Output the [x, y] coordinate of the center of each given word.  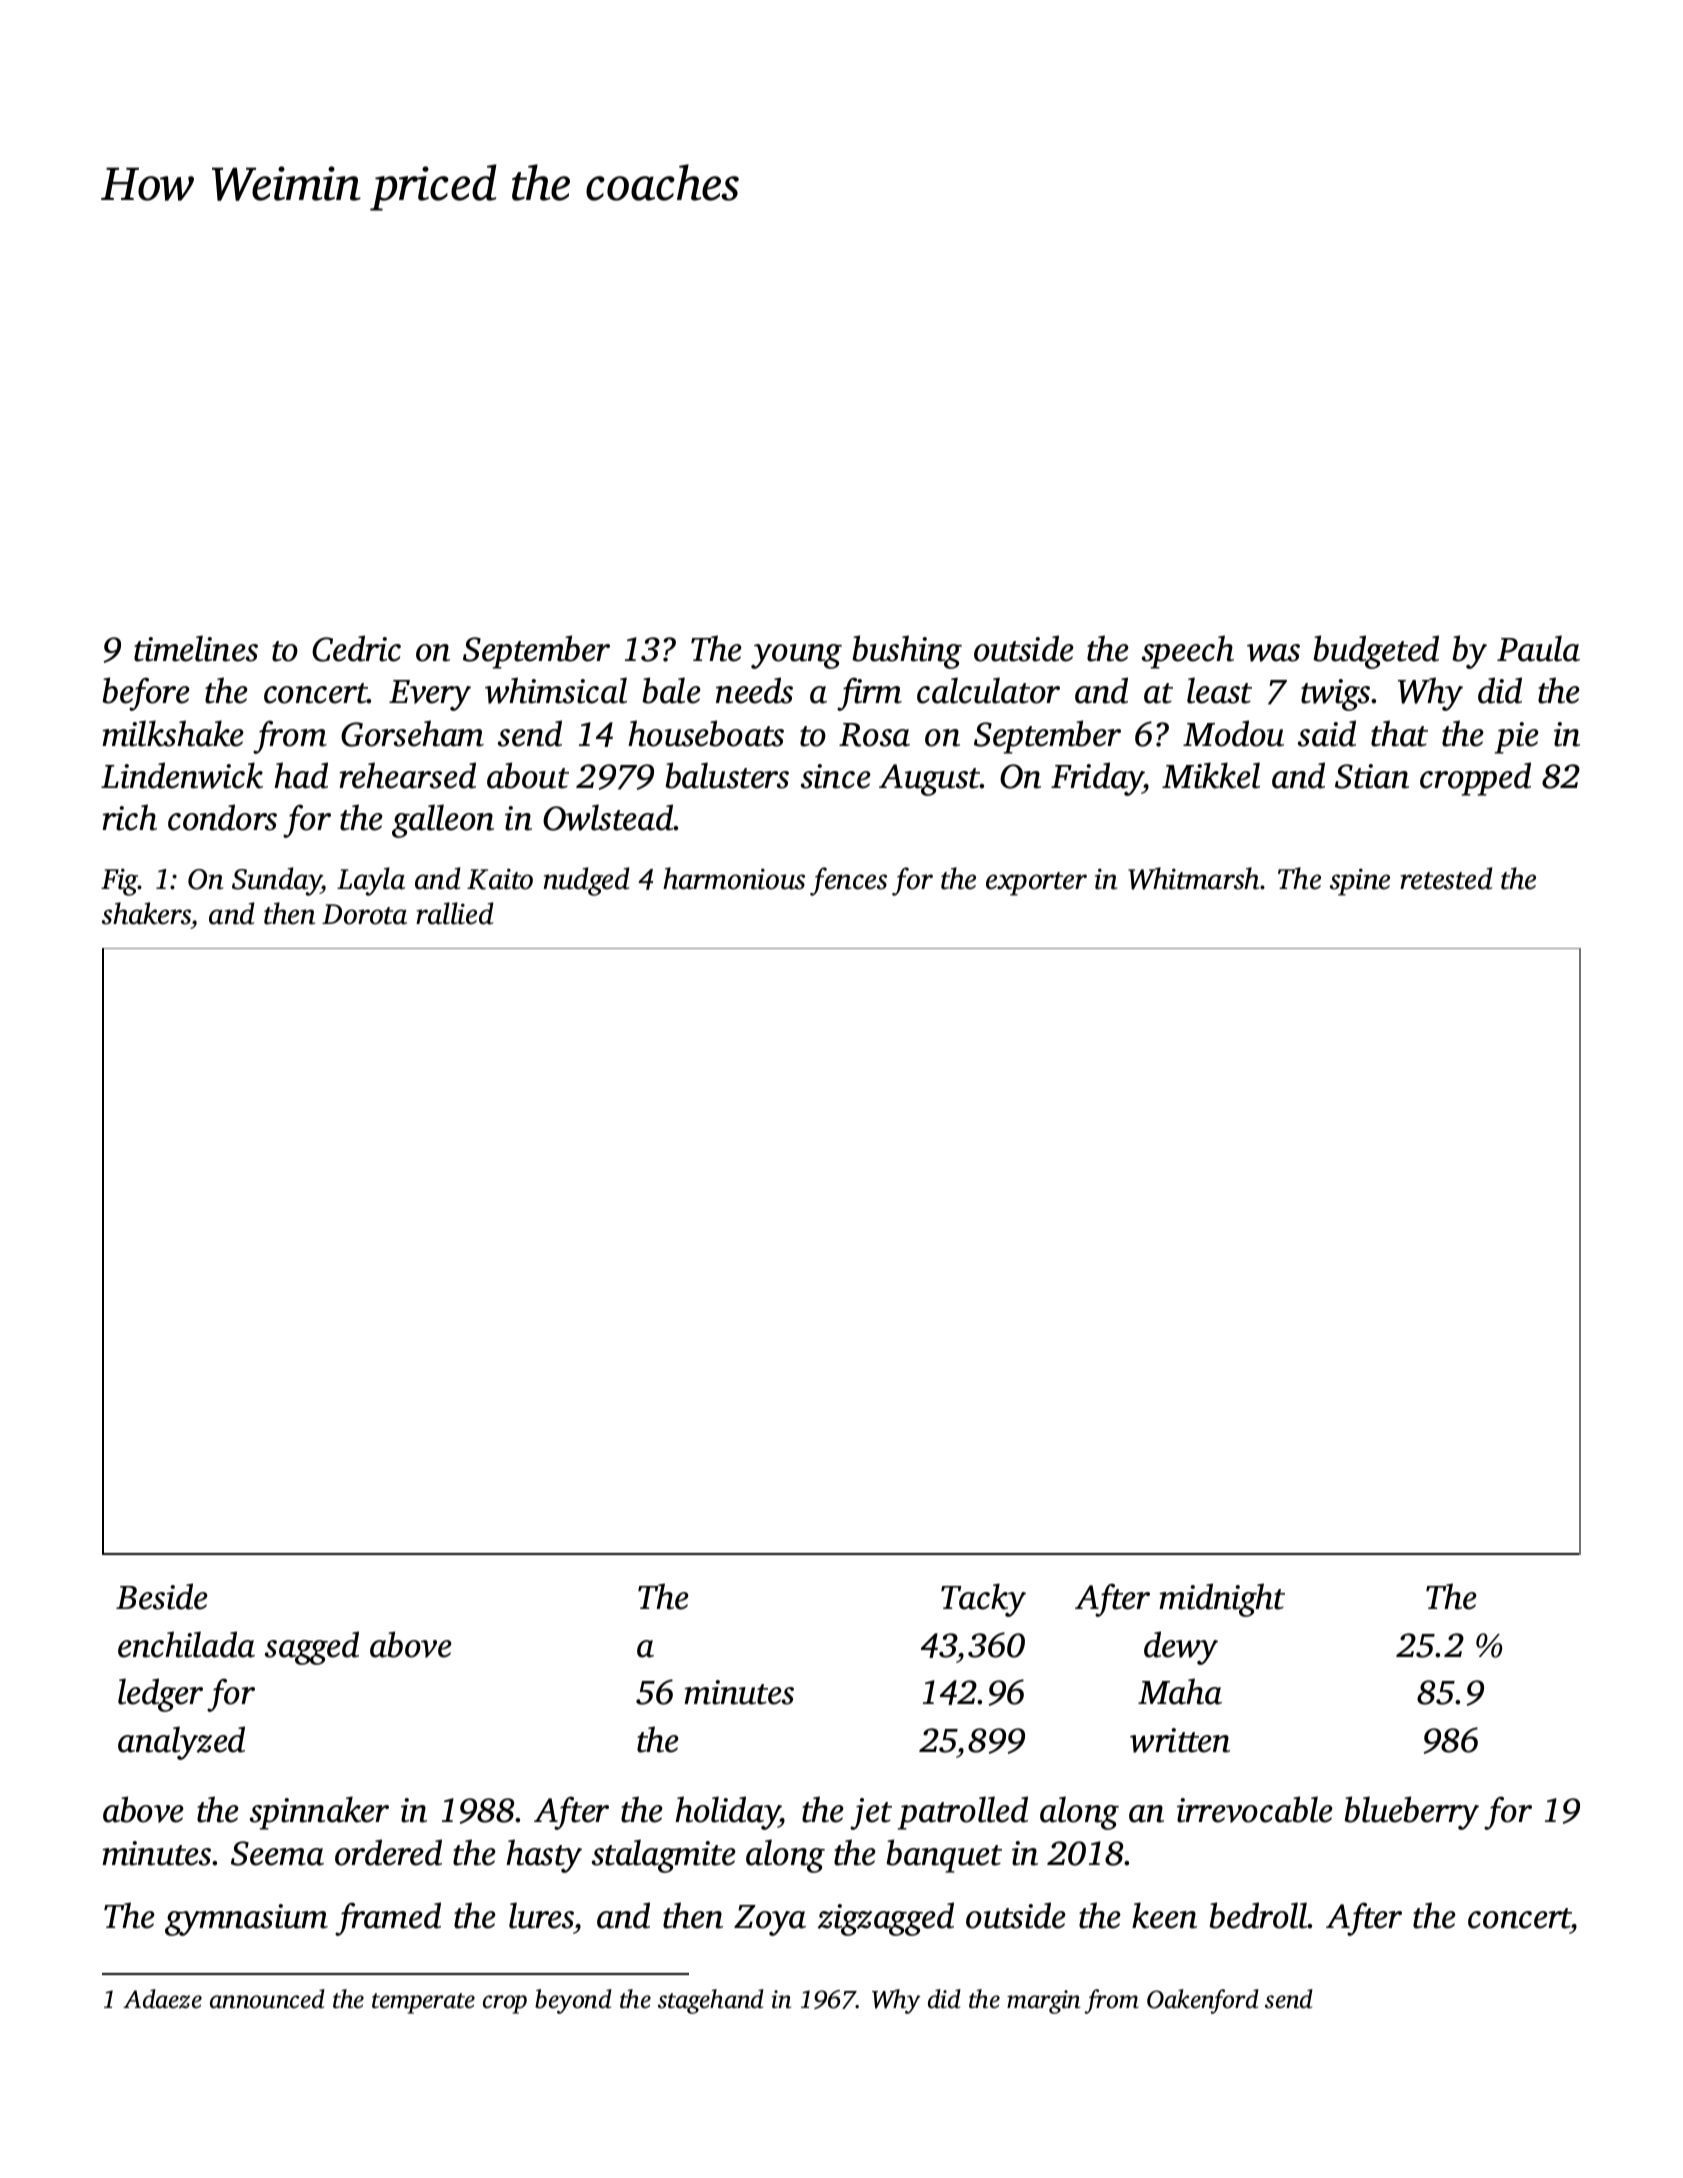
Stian [1372, 776]
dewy [1181, 1648]
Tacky [983, 1600]
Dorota [364, 914]
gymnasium [246, 1920]
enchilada [186, 1644]
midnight [1222, 1600]
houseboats [706, 733]
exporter [1036, 884]
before [146, 694]
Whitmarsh [1193, 878]
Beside [162, 1596]
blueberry [1411, 1813]
